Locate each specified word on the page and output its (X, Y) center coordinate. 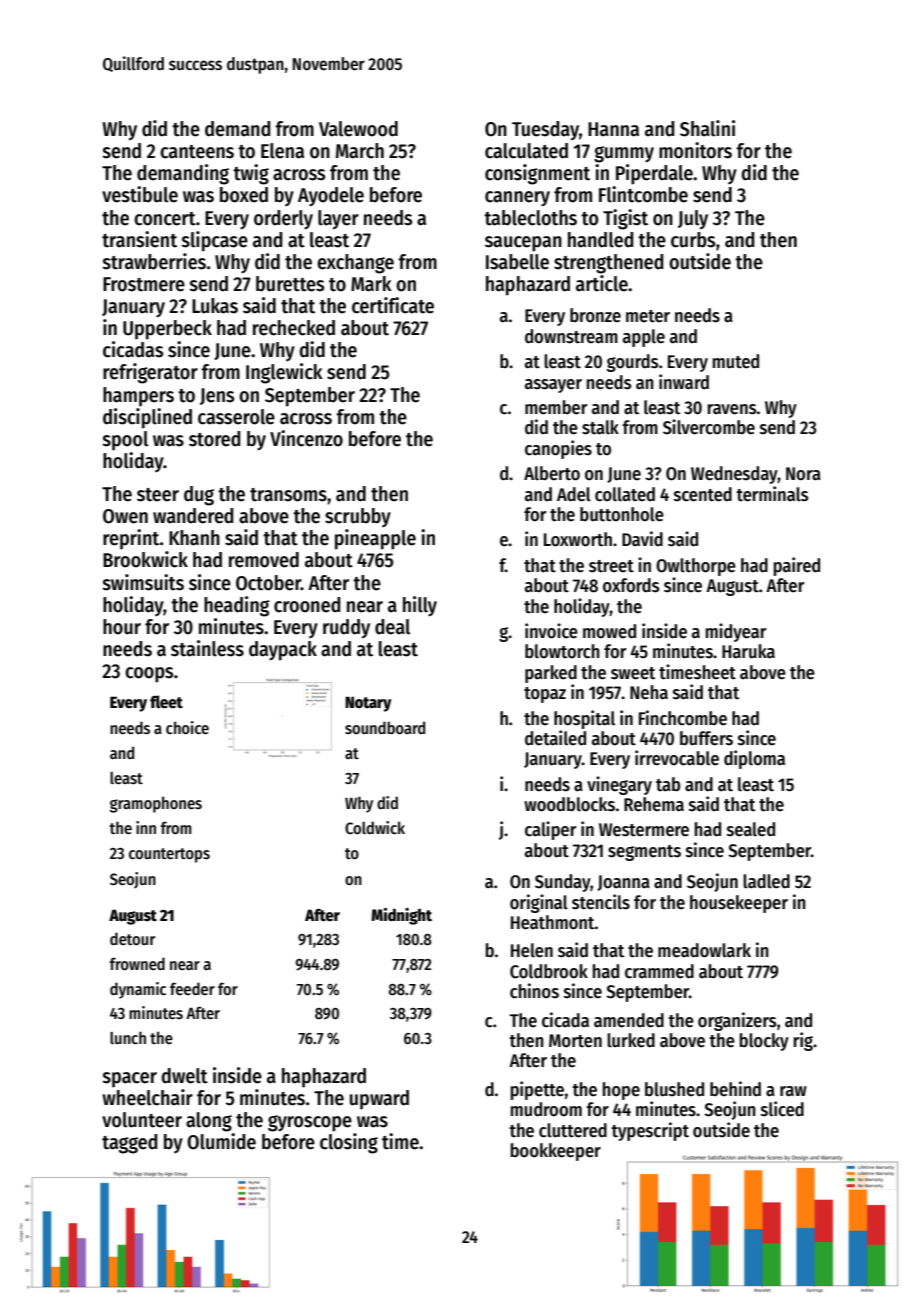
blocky (764, 1042)
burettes (290, 284)
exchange (355, 264)
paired (797, 566)
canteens (197, 152)
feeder (192, 988)
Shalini (707, 128)
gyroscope (310, 1123)
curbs (693, 240)
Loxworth (578, 539)
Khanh (194, 538)
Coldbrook (549, 971)
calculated (526, 151)
